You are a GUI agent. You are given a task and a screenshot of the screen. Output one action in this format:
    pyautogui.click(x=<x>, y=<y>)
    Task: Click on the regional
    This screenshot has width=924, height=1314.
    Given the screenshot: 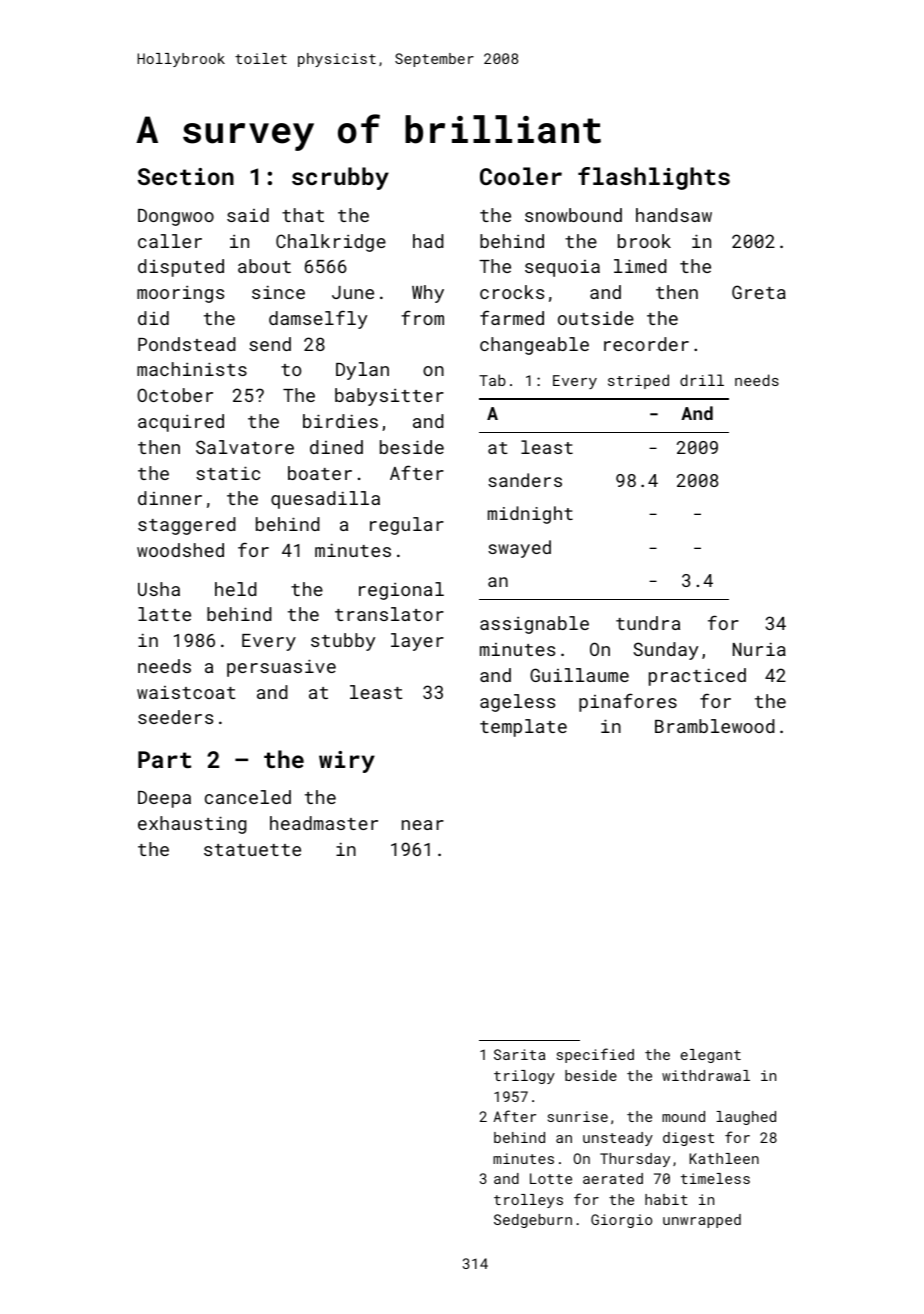 What is the action you would take?
    pyautogui.click(x=401, y=591)
